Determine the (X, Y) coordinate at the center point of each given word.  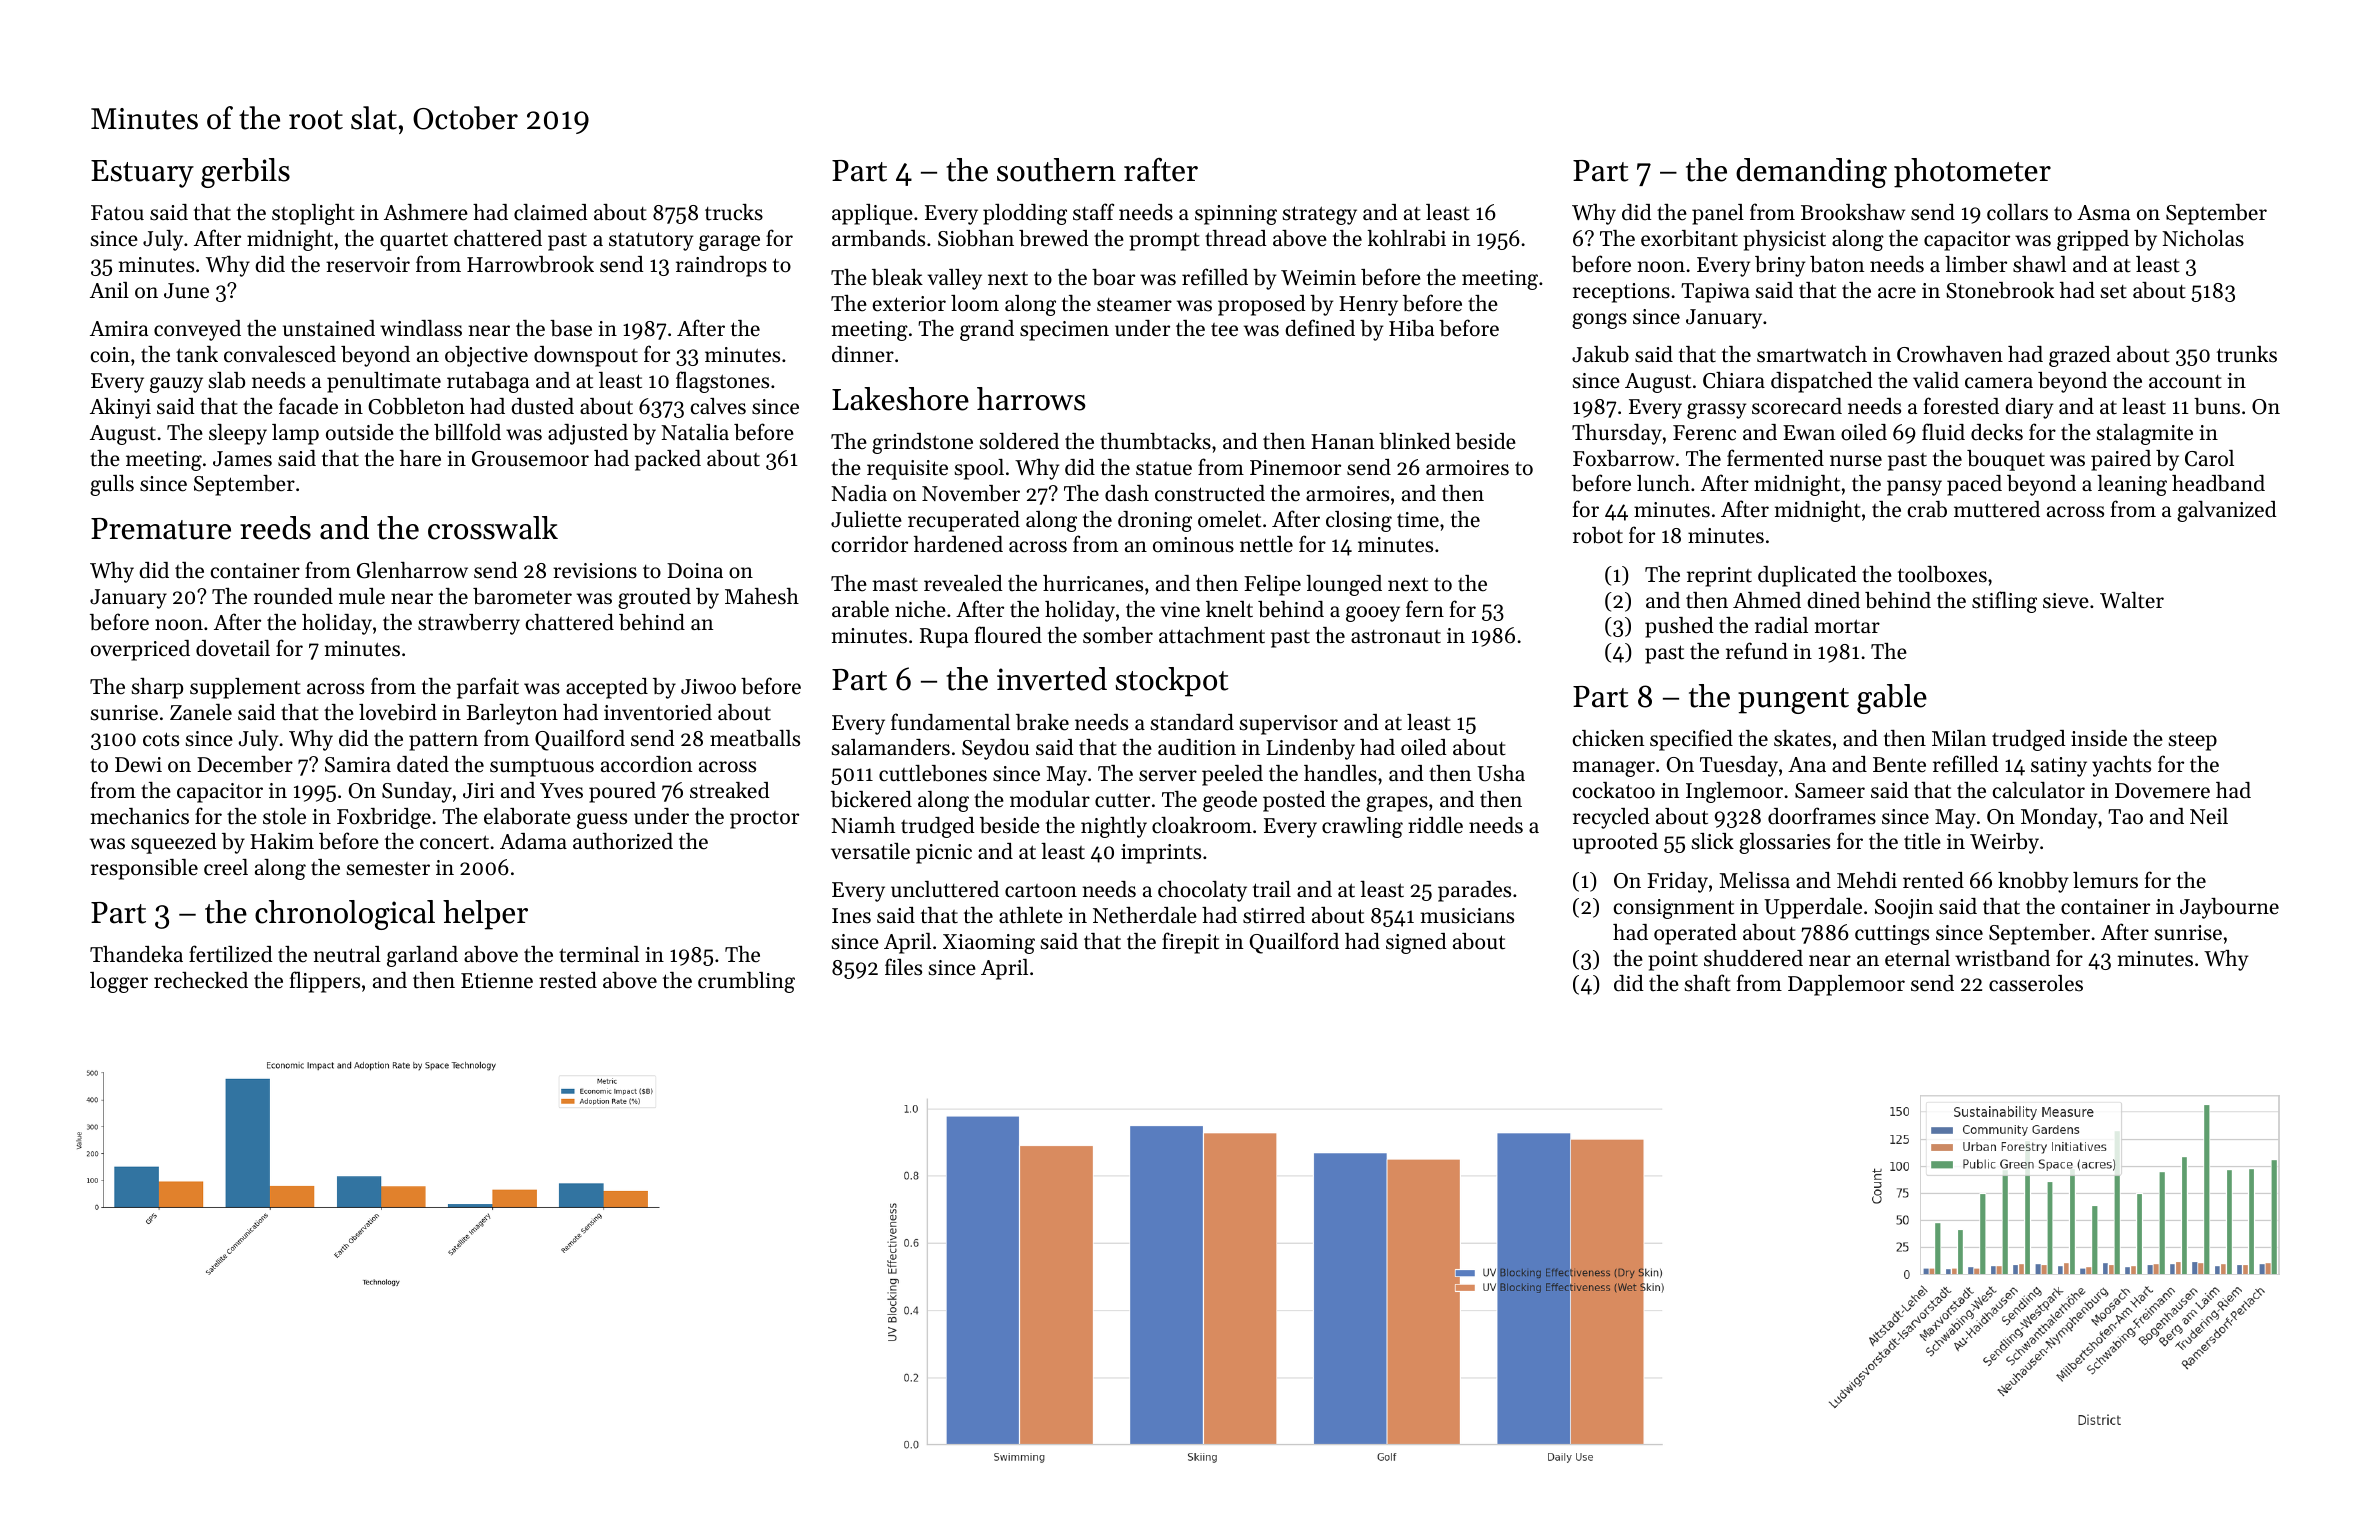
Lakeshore (900, 399)
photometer (1972, 173)
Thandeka (136, 954)
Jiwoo (708, 687)
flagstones (722, 382)
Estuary (142, 174)
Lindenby (1310, 749)
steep (2193, 741)
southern (1056, 170)
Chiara (1734, 380)
